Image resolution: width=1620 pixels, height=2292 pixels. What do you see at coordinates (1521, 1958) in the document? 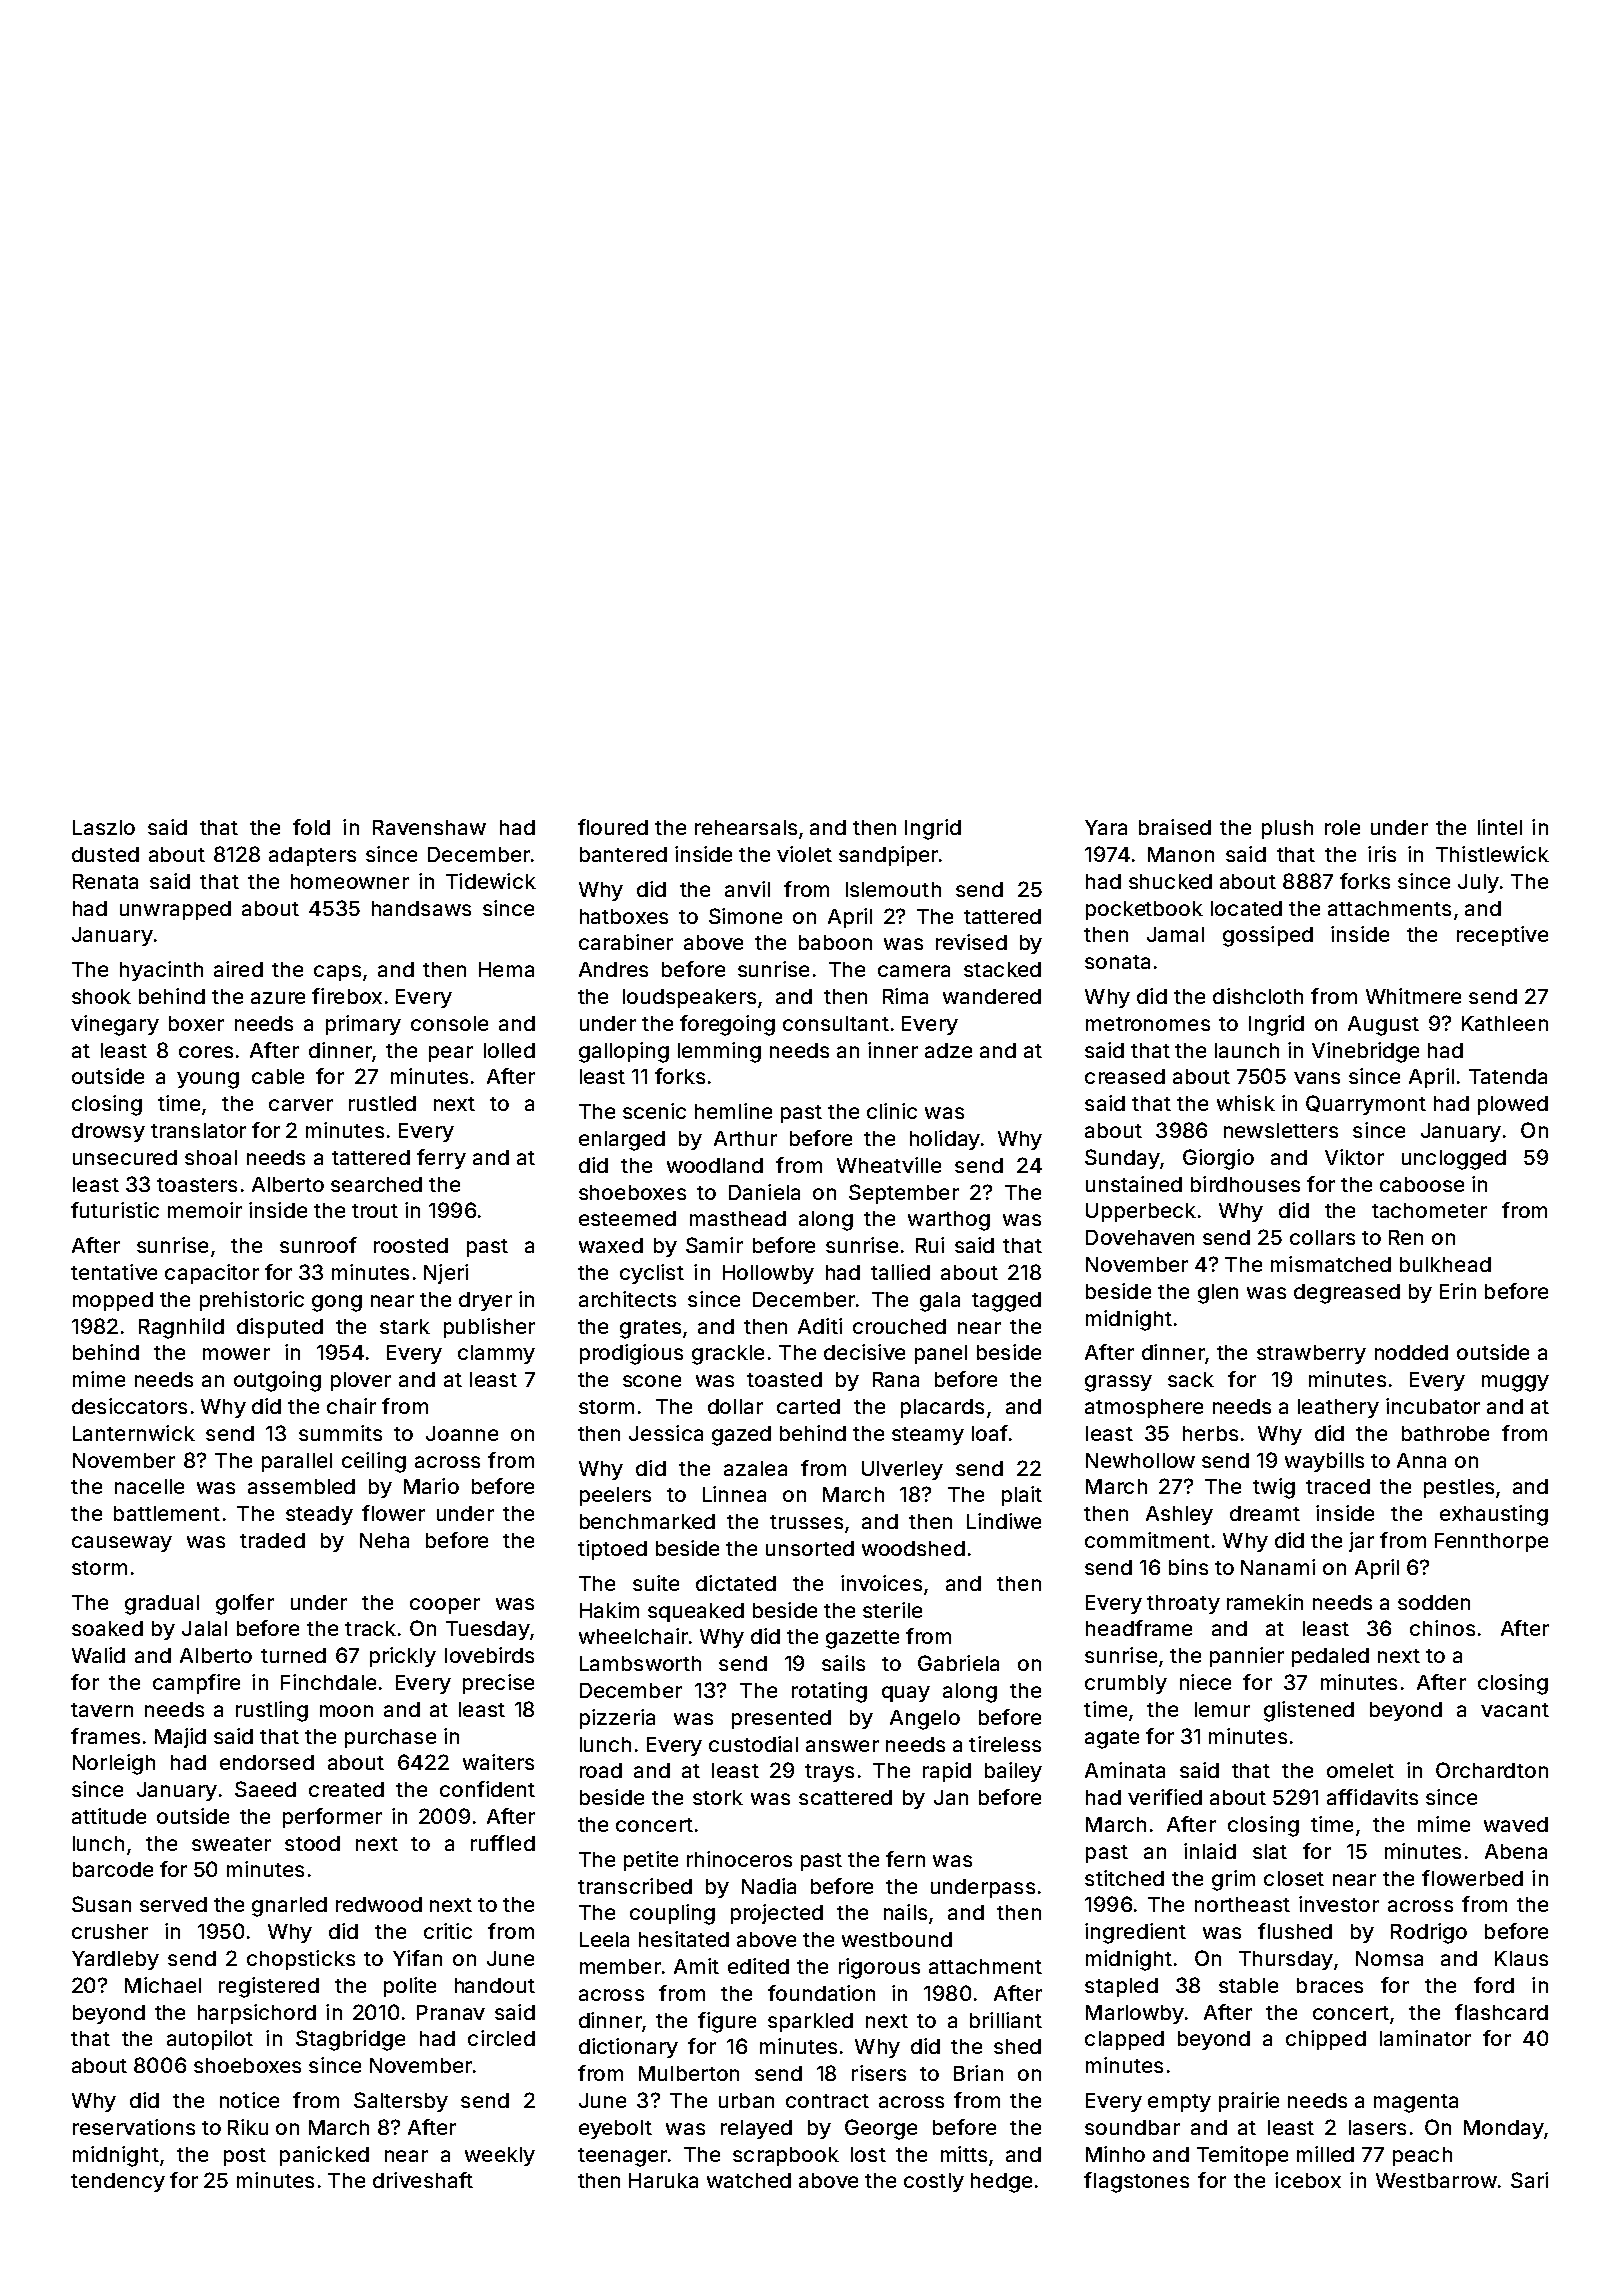
I see `Klaus` at bounding box center [1521, 1958].
